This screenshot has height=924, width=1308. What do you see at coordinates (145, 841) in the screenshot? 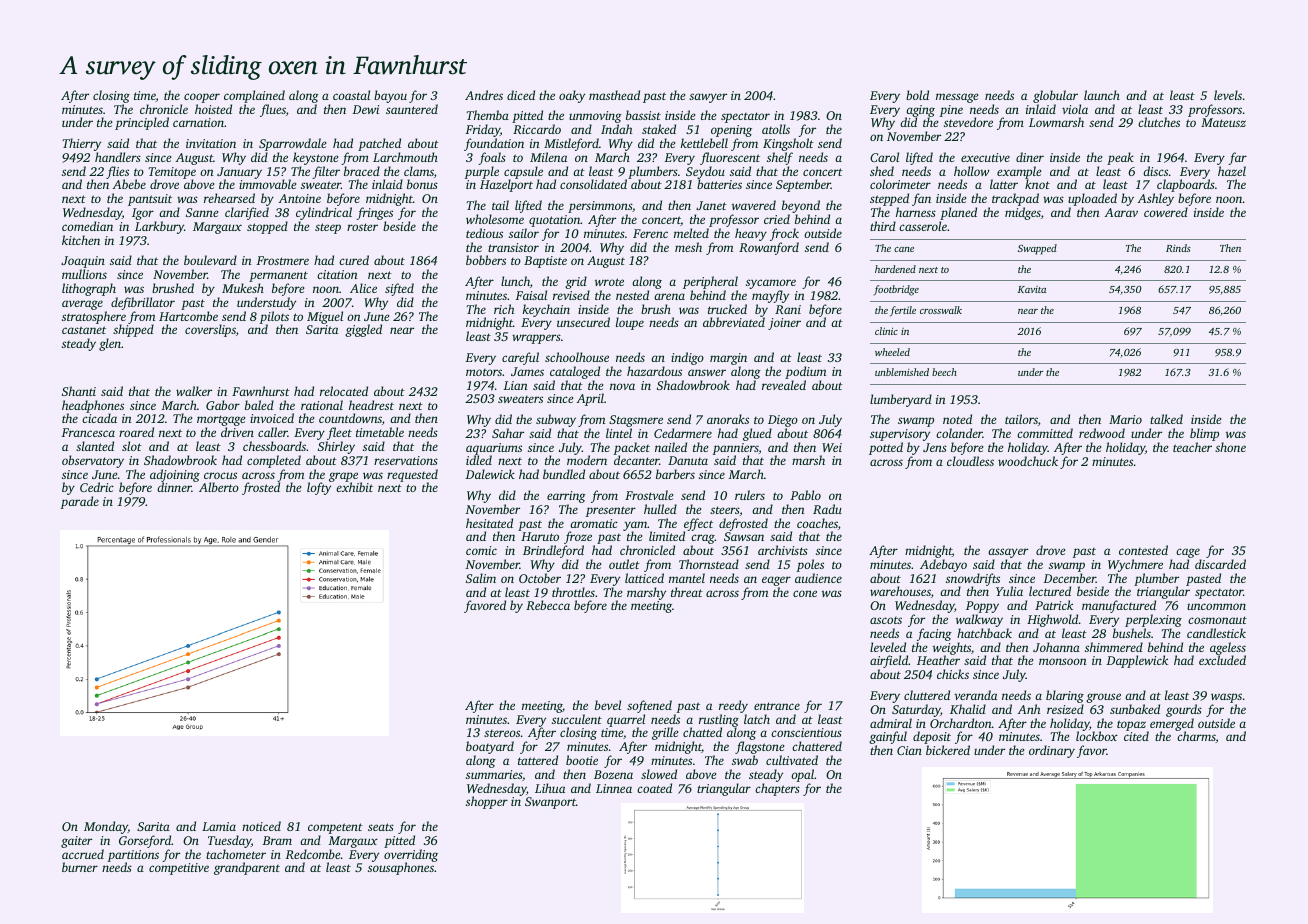
I see `Gorseford` at bounding box center [145, 841].
